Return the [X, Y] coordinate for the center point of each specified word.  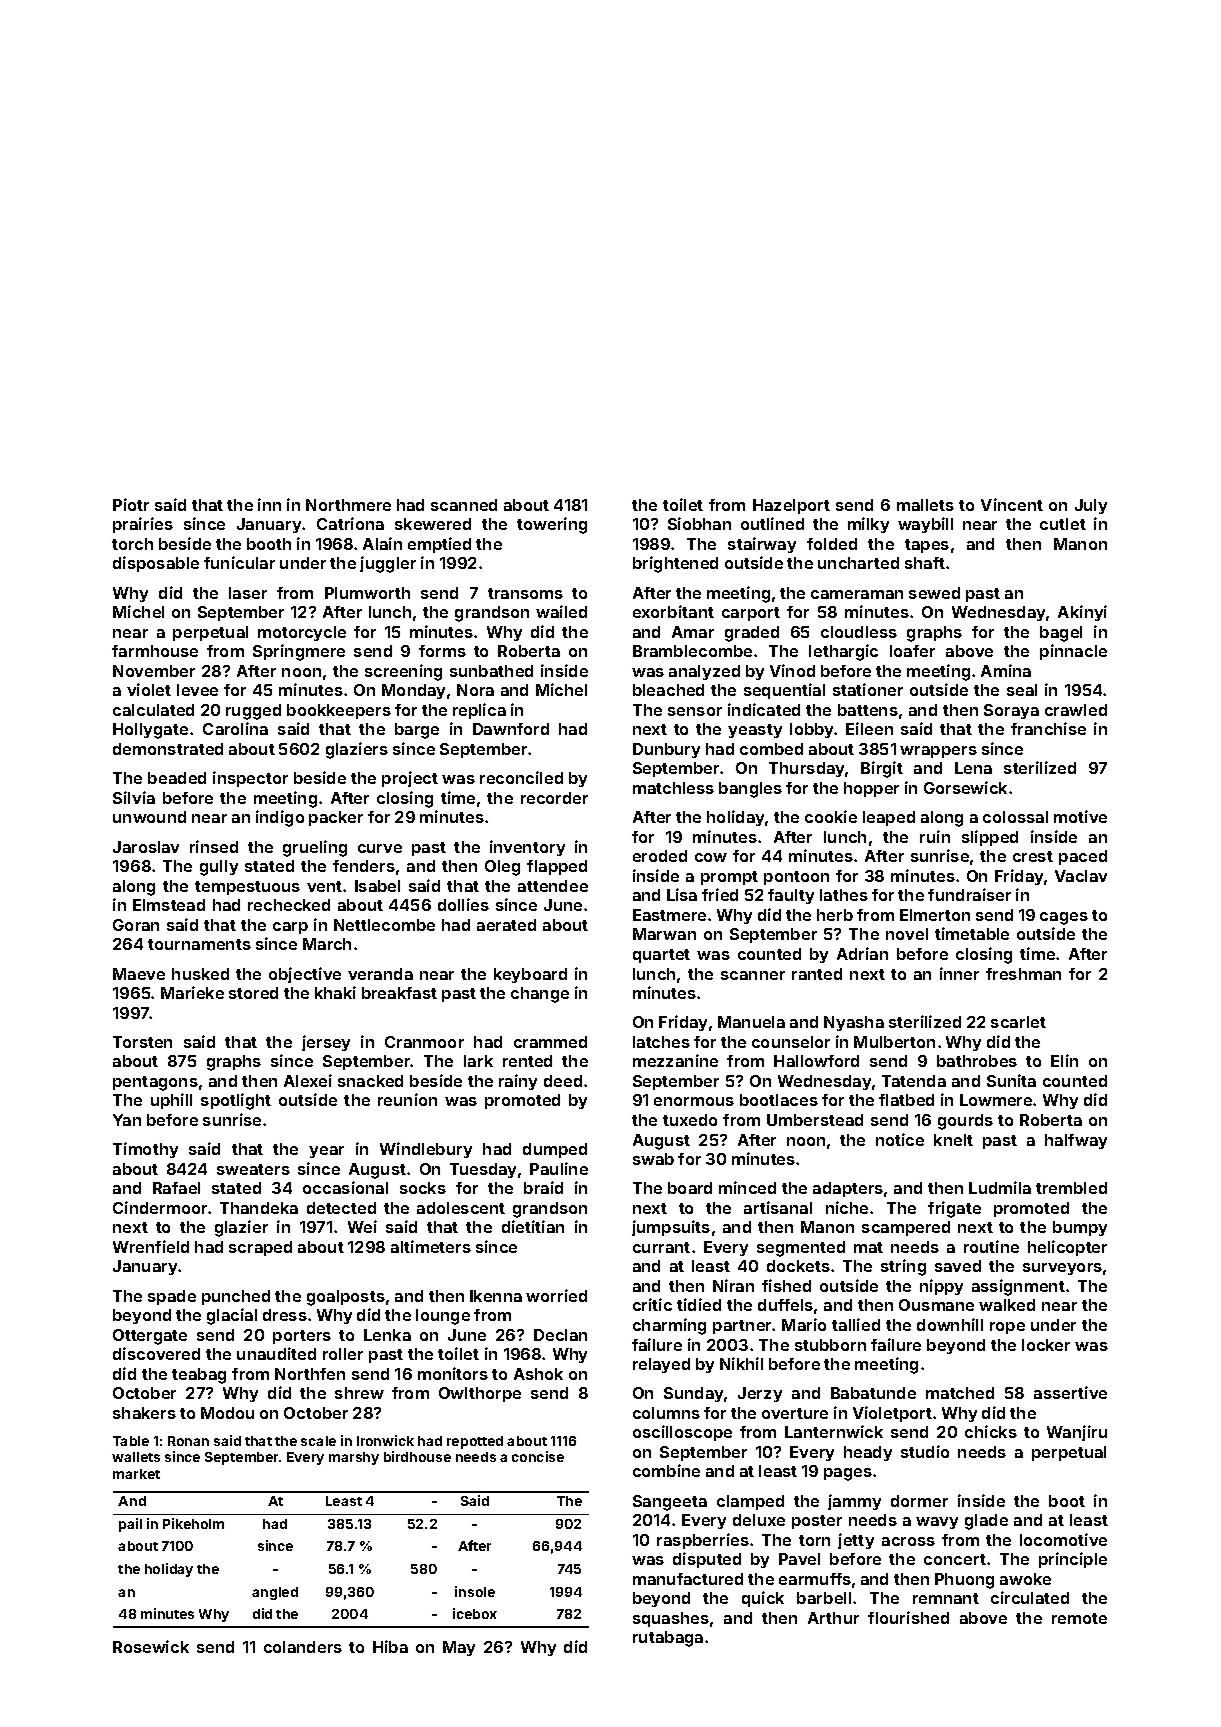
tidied [699, 1304]
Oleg [502, 868]
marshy [354, 1458]
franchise [1048, 728]
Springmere [299, 652]
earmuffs [815, 1579]
